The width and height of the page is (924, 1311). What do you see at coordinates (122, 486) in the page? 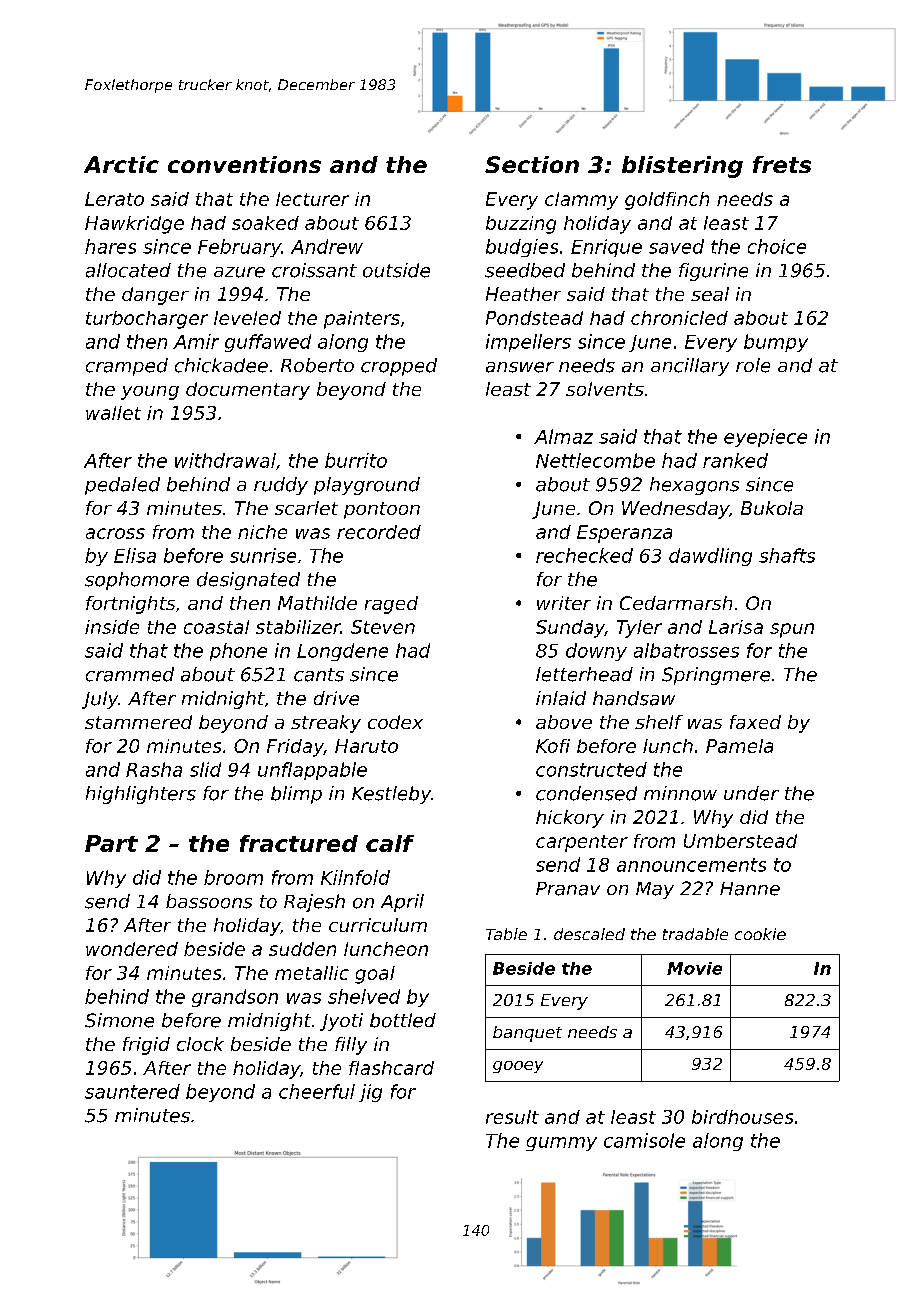
I see `pedaled` at bounding box center [122, 486].
